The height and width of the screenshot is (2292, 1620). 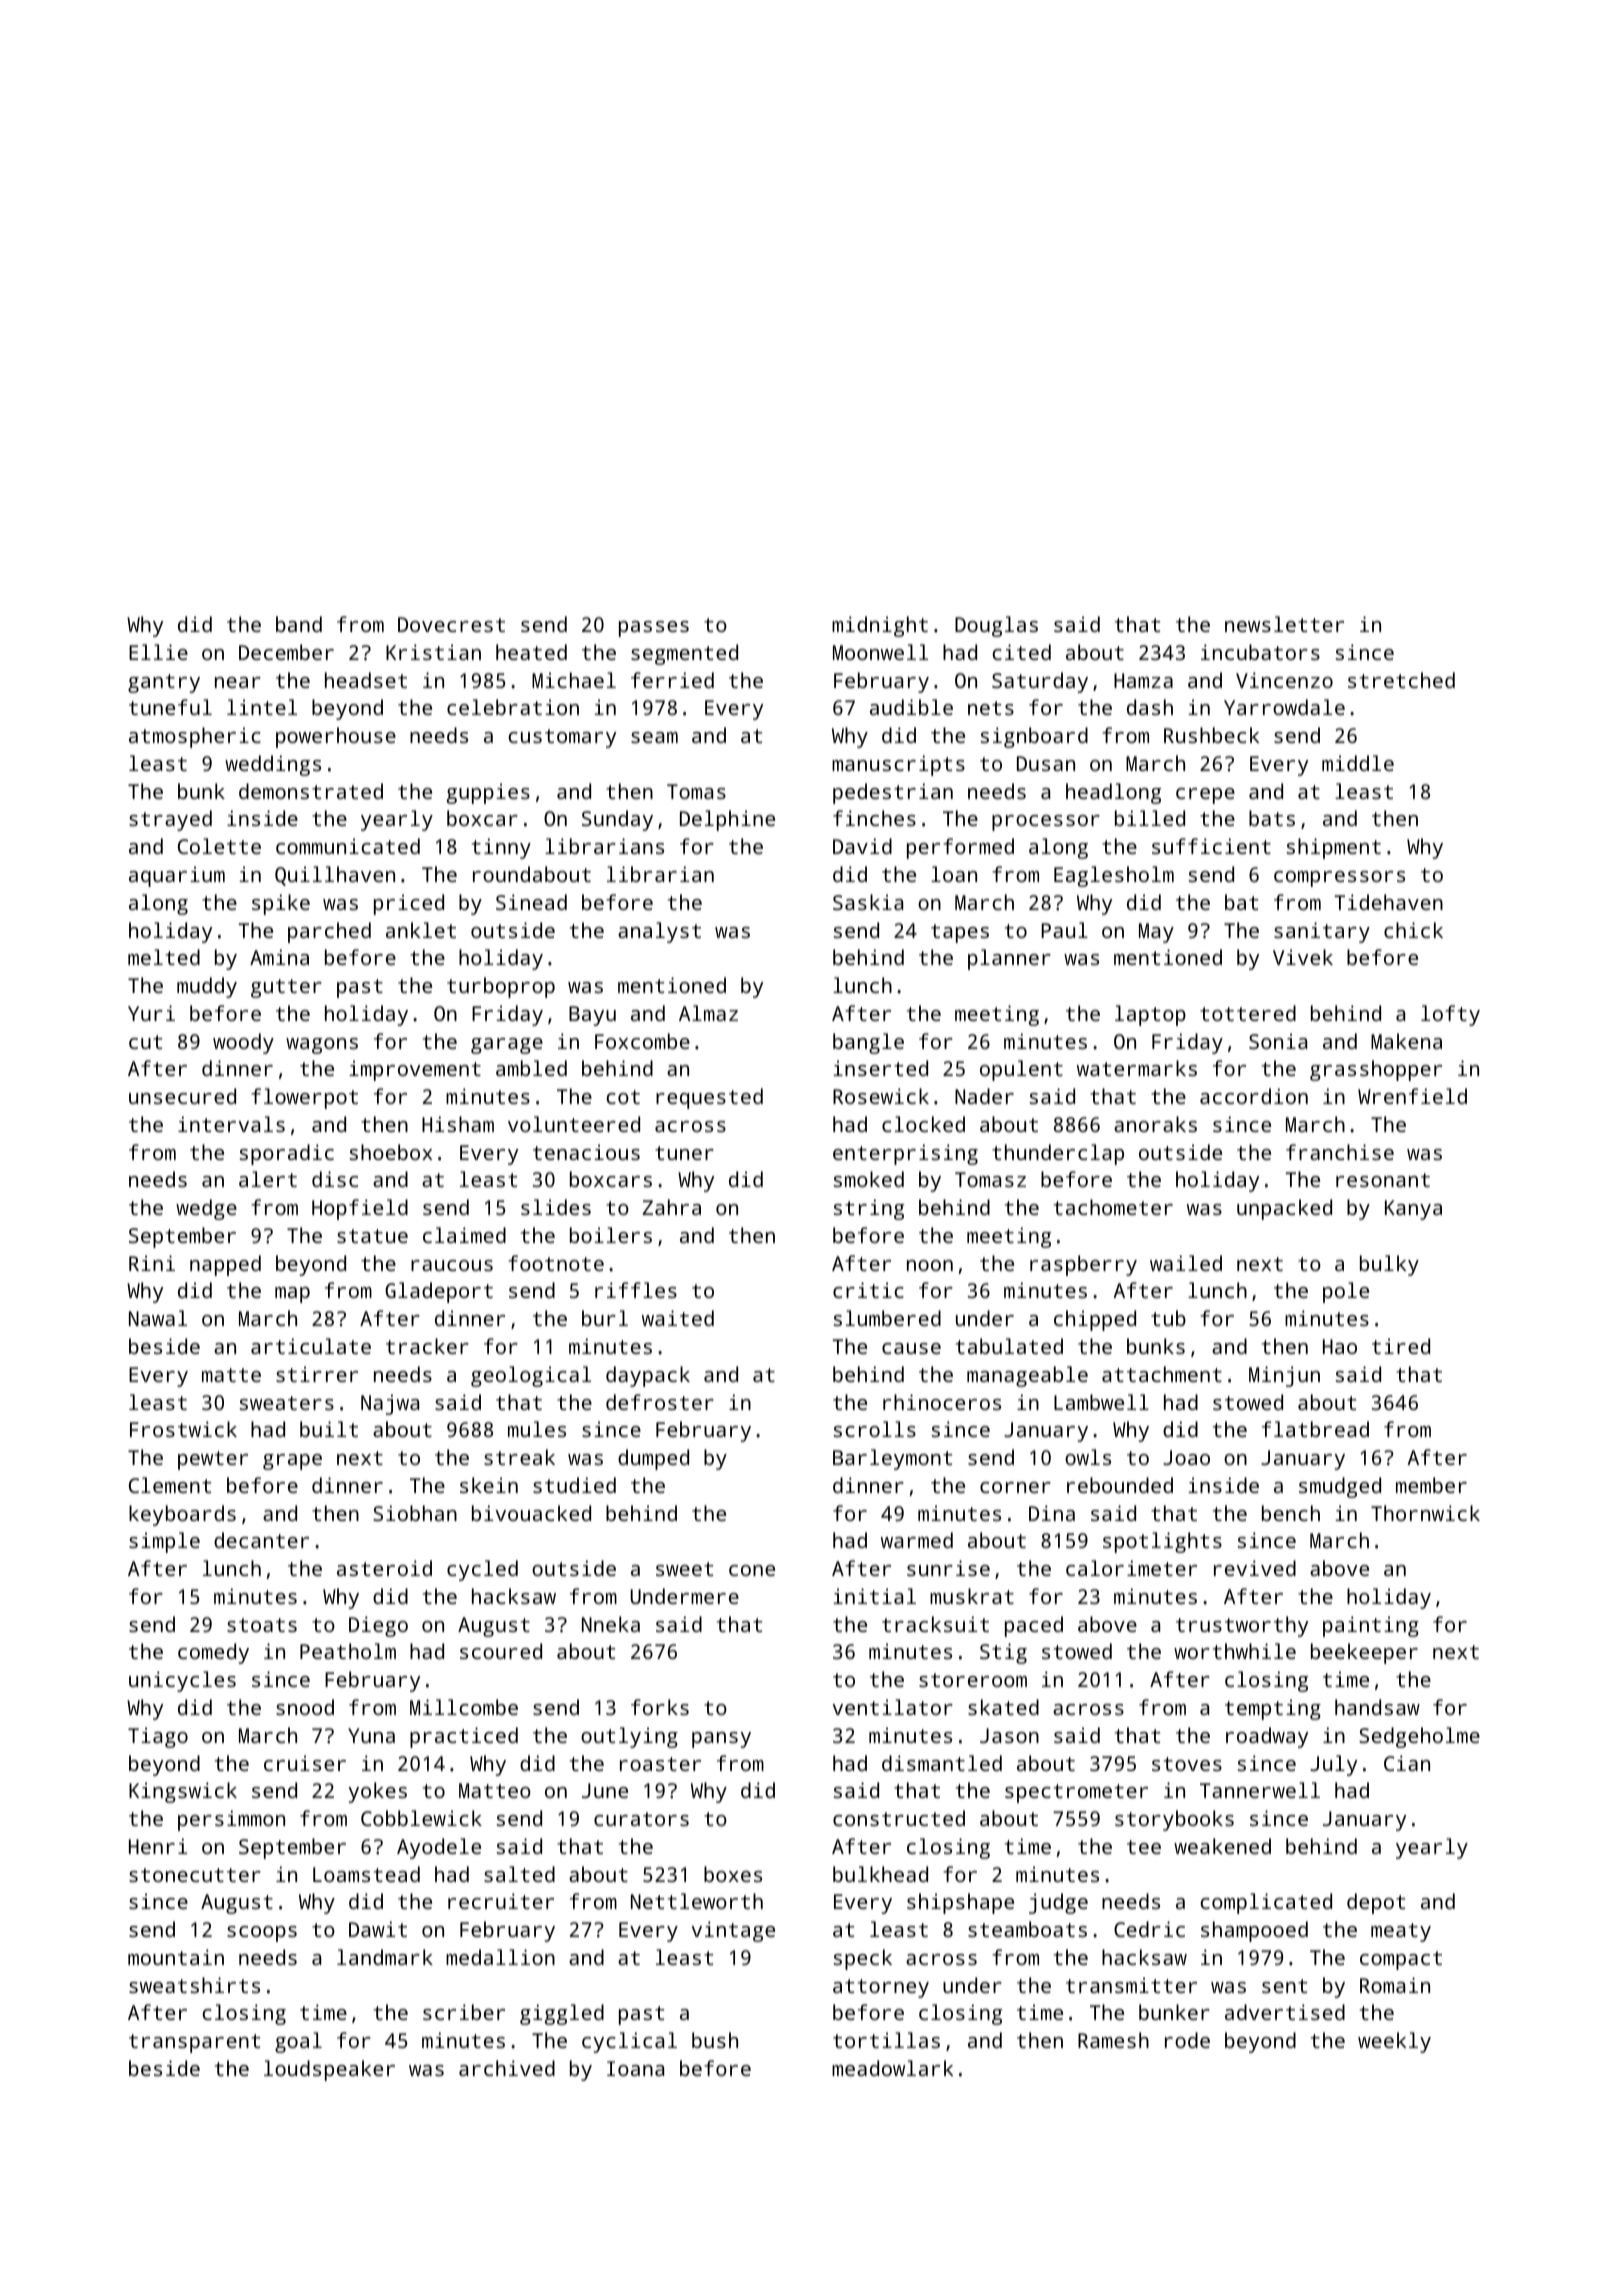 I want to click on stretched, so click(x=1401, y=680).
